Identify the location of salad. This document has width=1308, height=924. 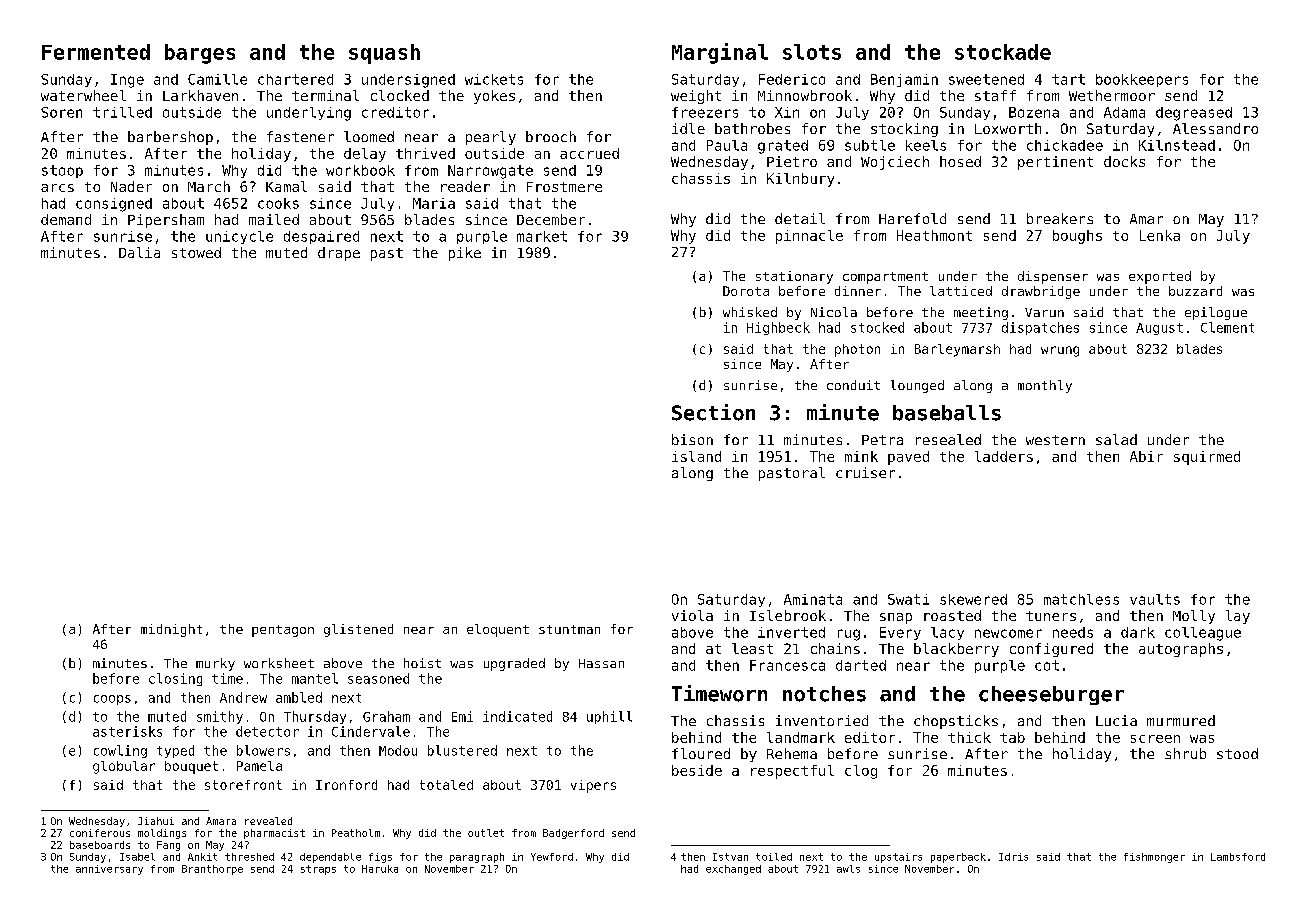
(1116, 439).
